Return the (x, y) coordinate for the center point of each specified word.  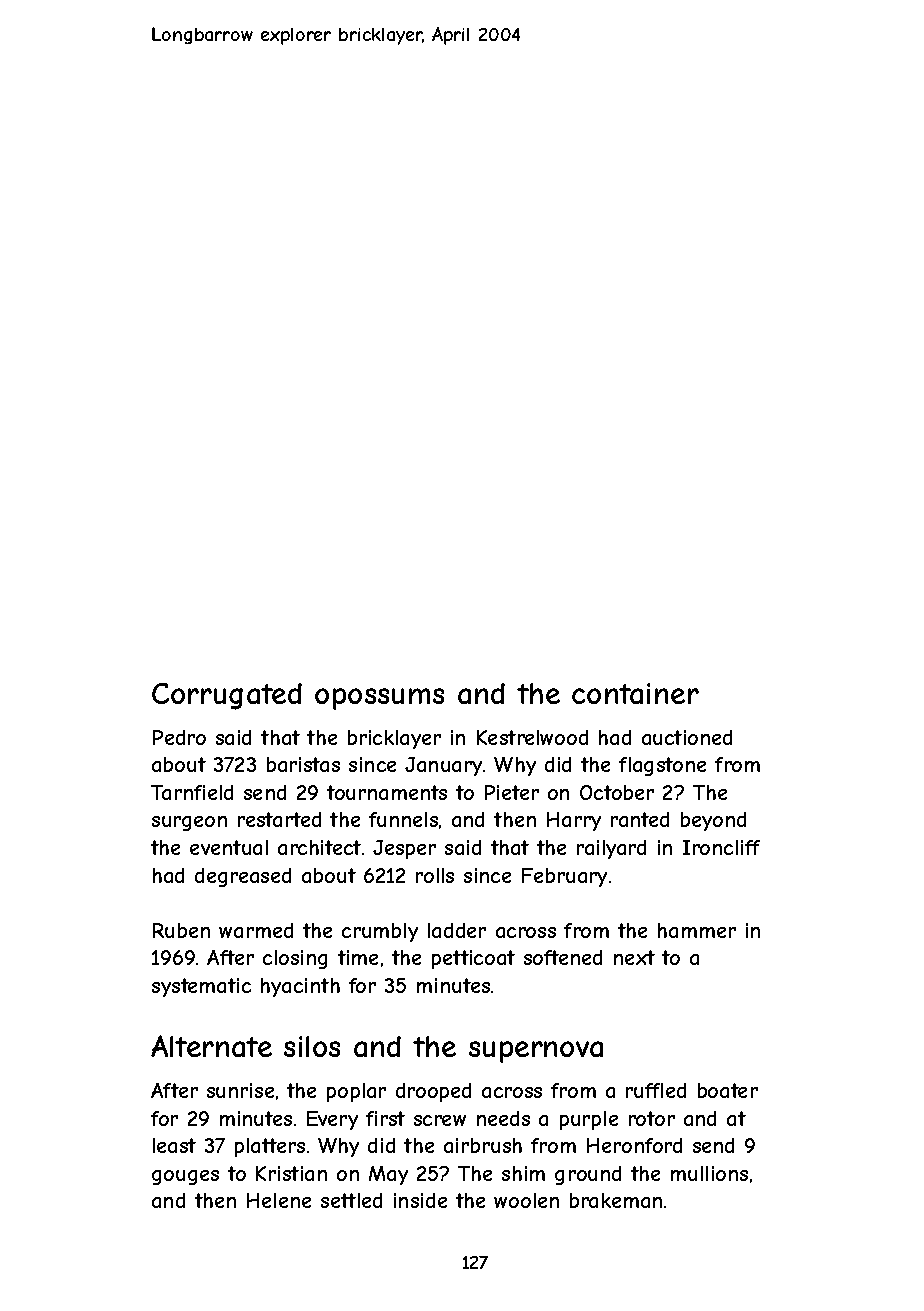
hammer (697, 930)
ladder (457, 930)
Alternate (211, 1046)
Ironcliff (721, 847)
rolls (435, 875)
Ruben (181, 930)
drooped (433, 1092)
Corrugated (227, 696)
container (635, 693)
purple (589, 1120)
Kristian (291, 1173)
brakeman (616, 1200)
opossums (379, 699)
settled (351, 1200)
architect (319, 847)
